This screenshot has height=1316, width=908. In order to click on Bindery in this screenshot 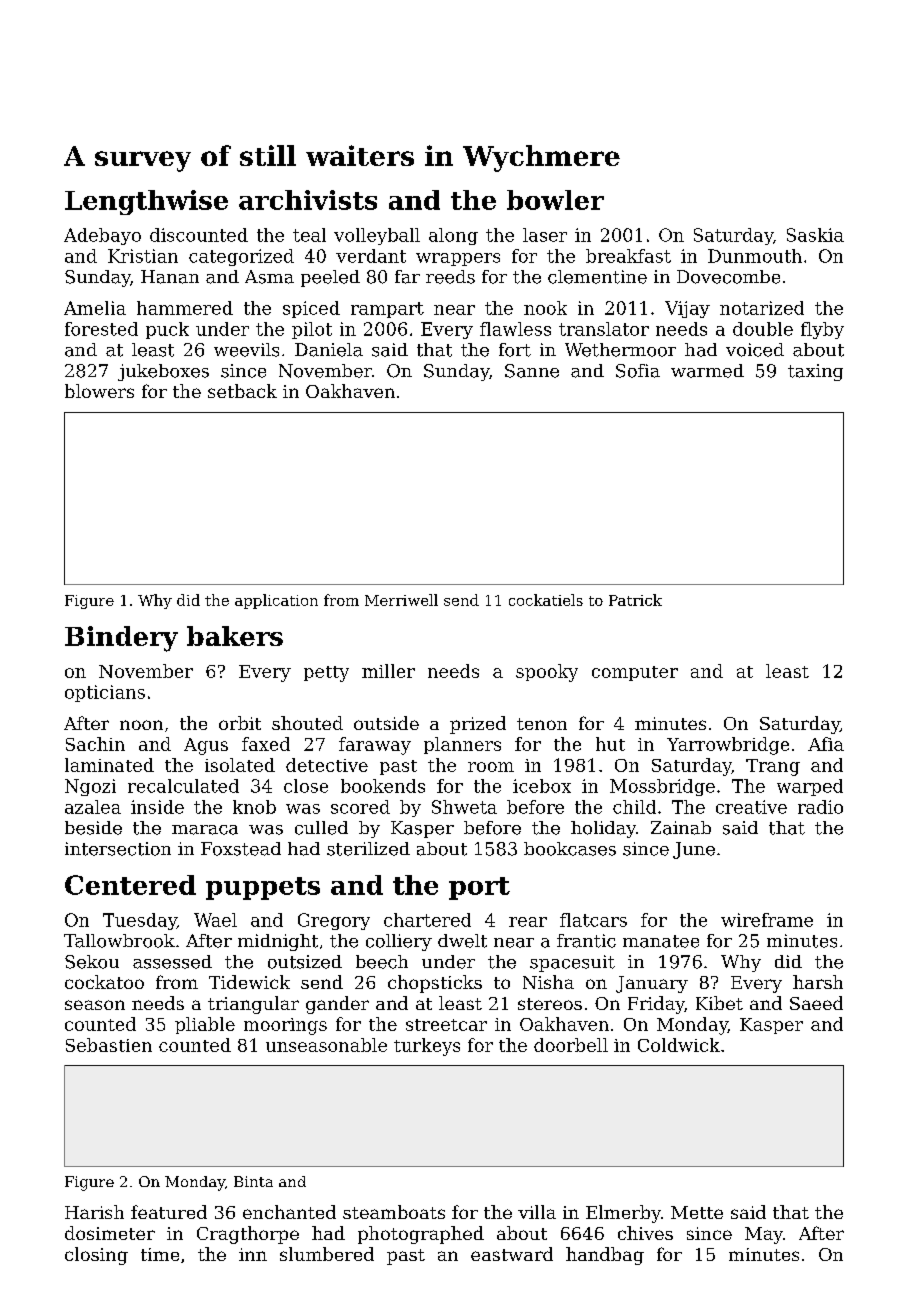, I will do `click(121, 639)`.
